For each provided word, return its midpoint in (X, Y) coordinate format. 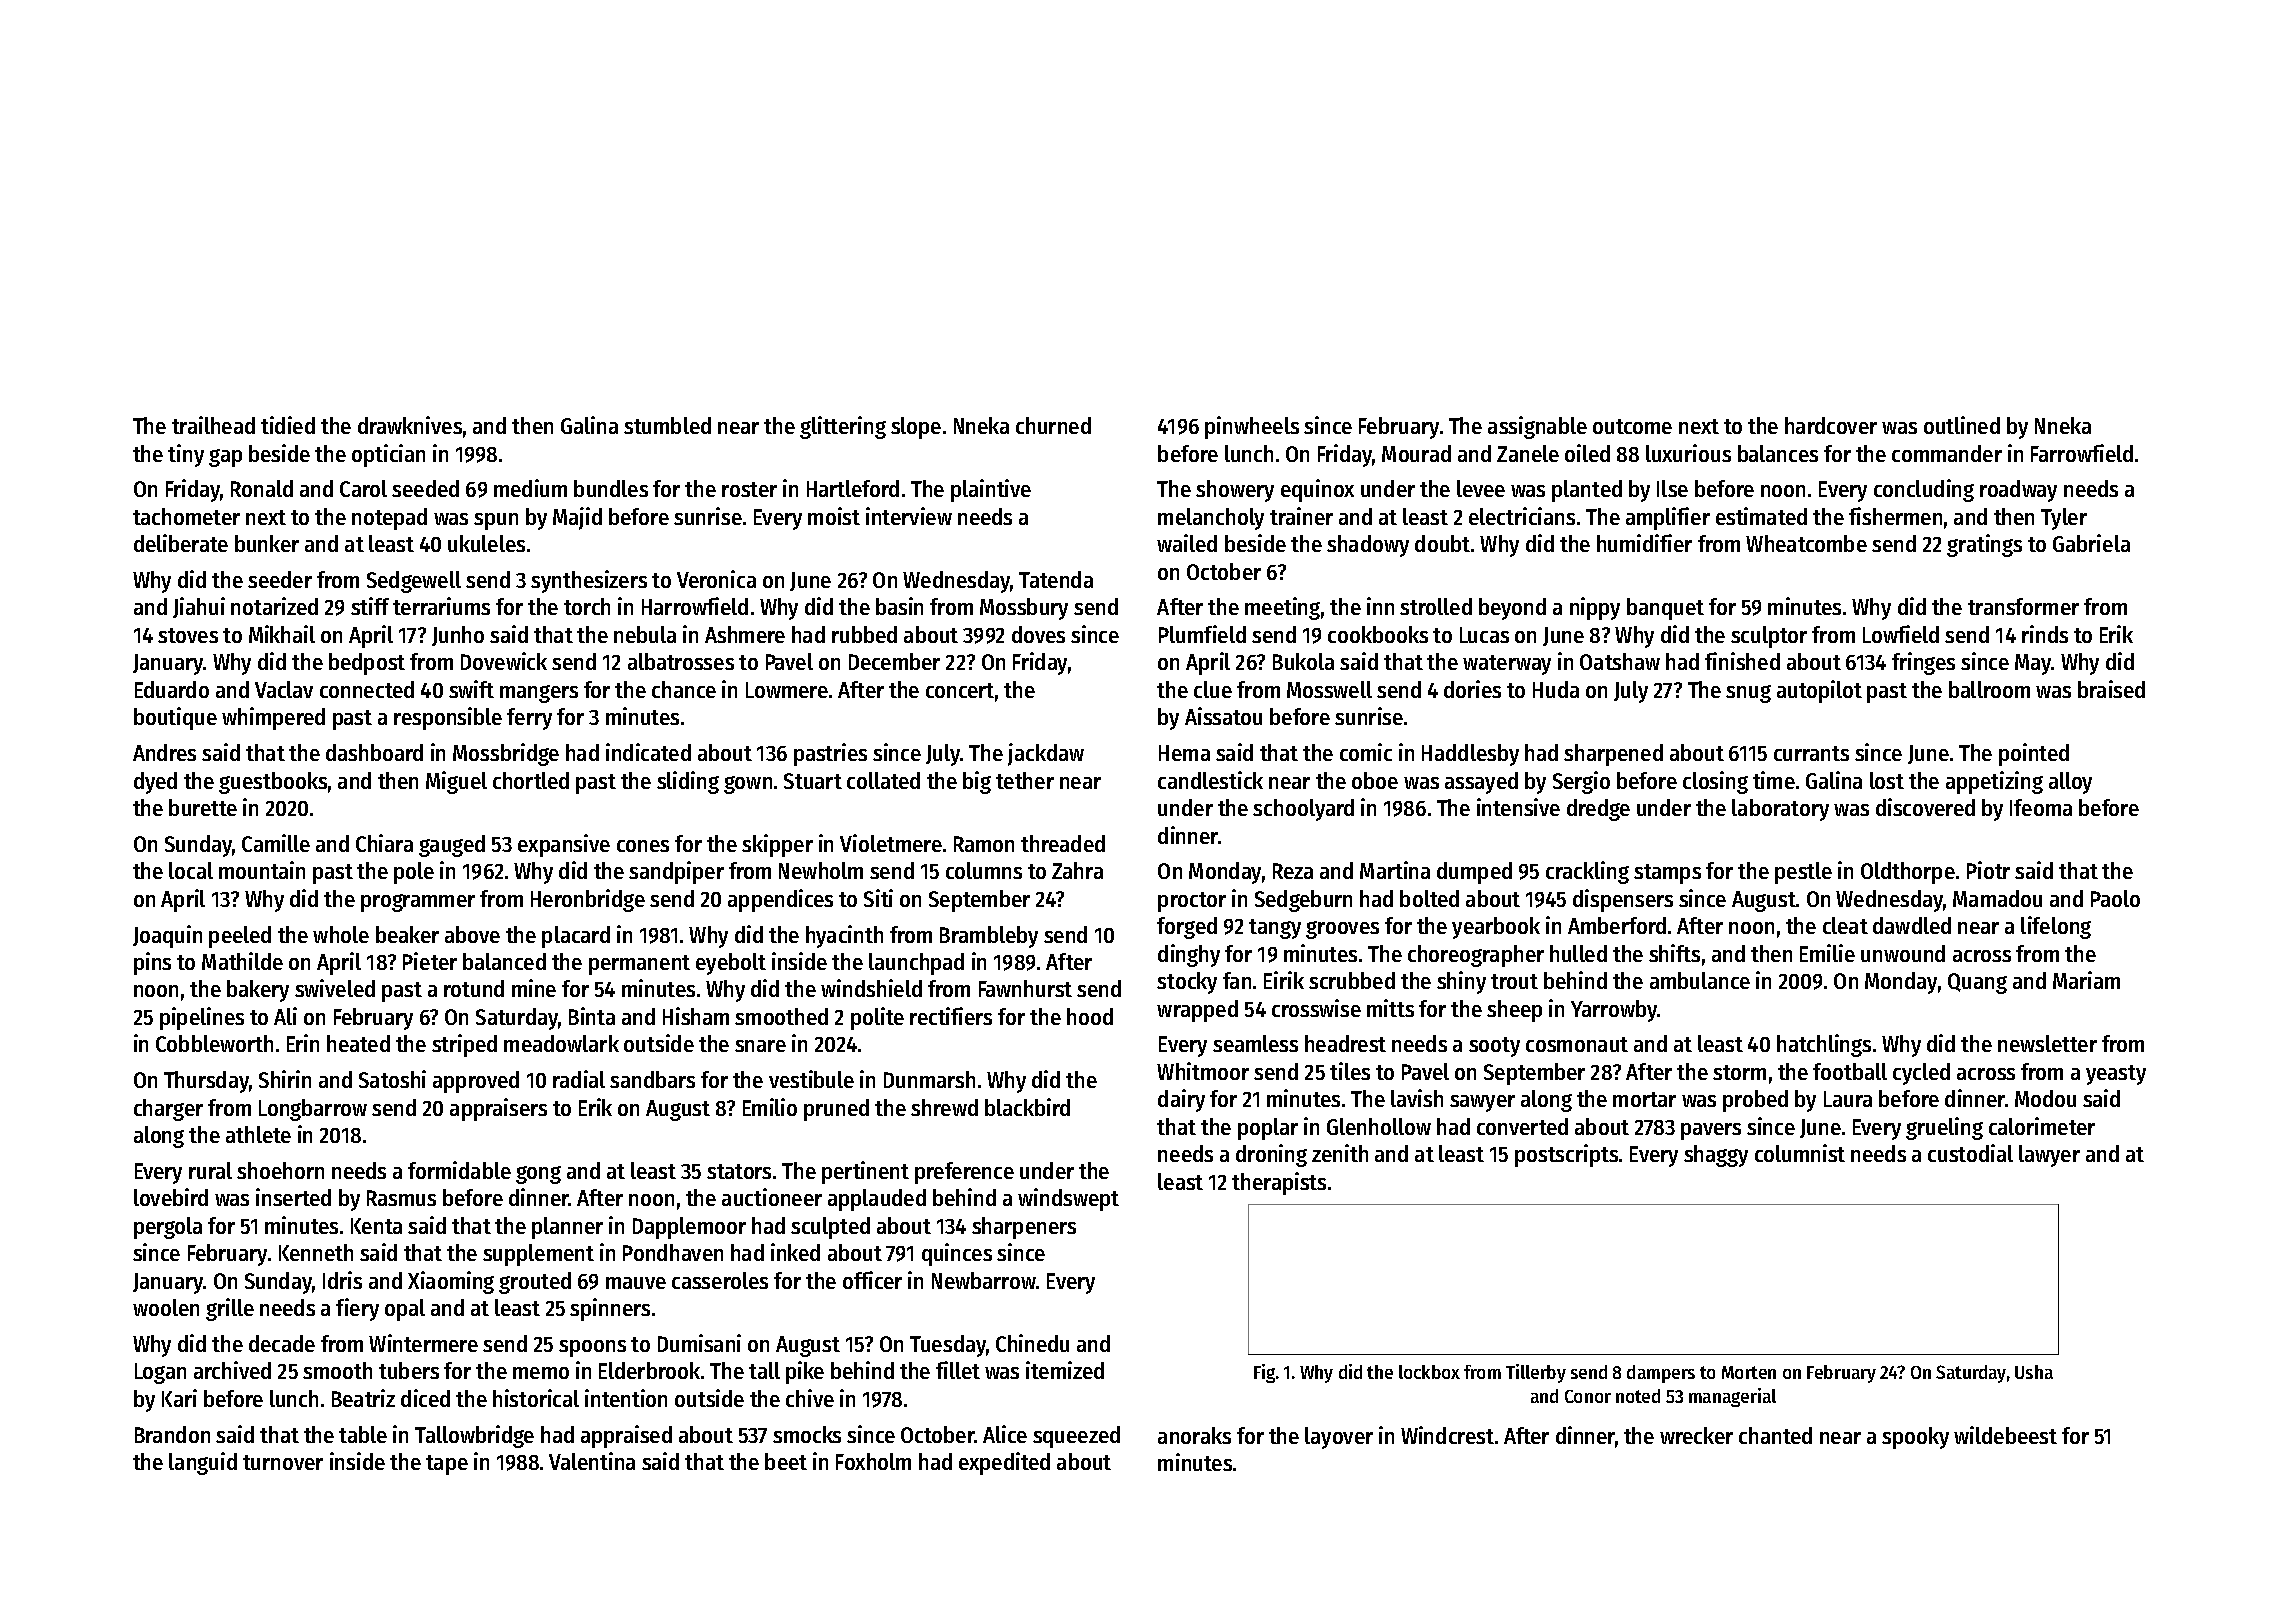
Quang (1977, 983)
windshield (871, 988)
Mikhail (282, 634)
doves (1038, 634)
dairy (1181, 1100)
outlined (1962, 425)
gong (538, 1175)
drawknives (410, 425)
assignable (1537, 427)
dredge (1598, 810)
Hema (1184, 753)
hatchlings (1824, 1045)
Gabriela (2091, 543)
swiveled (335, 988)
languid (203, 1463)
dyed (155, 783)
